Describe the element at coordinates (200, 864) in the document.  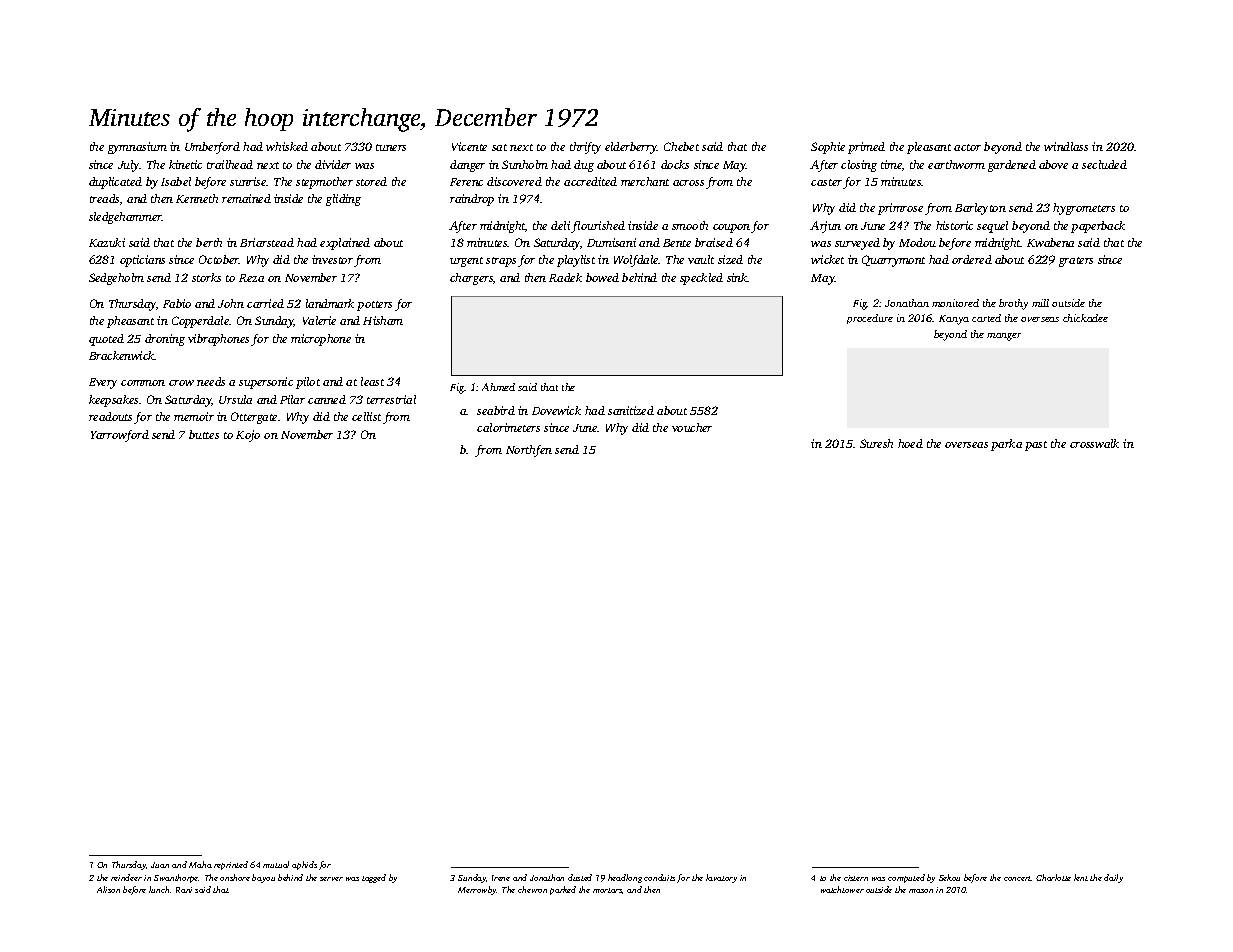
I see `Maha` at that location.
